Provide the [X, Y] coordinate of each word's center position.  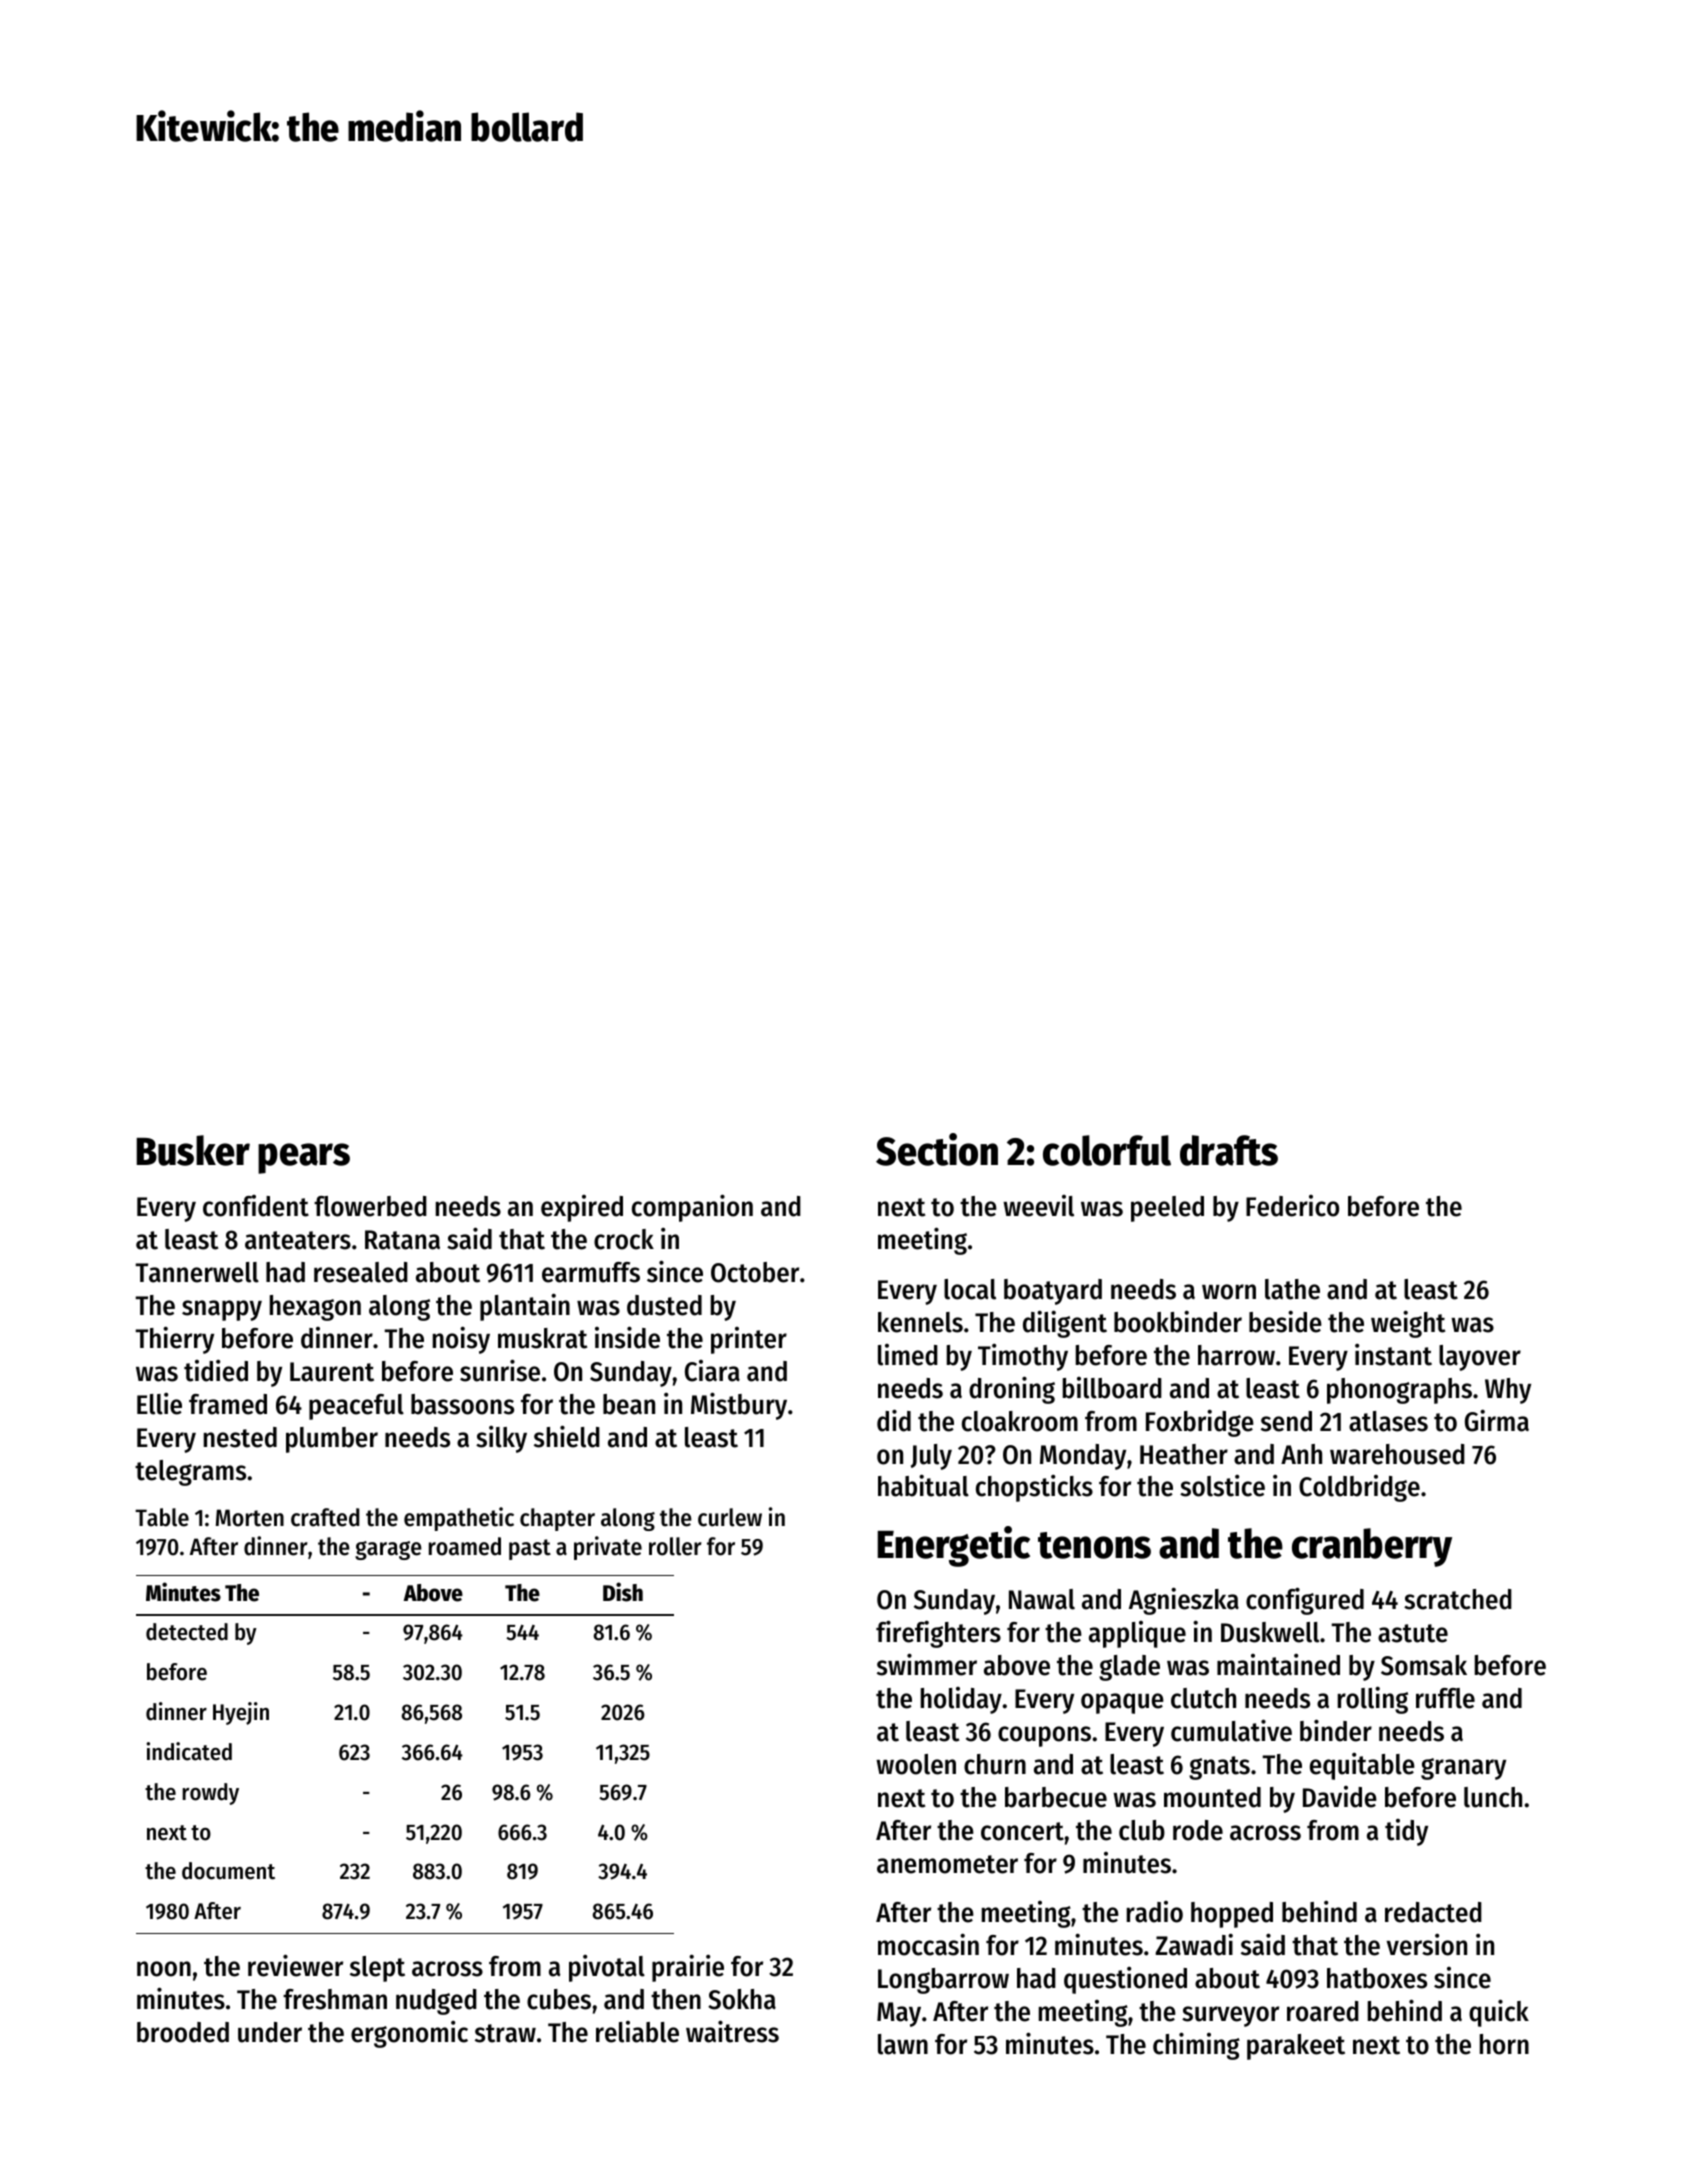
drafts [1229, 1150]
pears [304, 1158]
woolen [916, 1764]
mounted [1212, 1797]
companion [692, 1208]
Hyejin [241, 1713]
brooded [183, 2032]
